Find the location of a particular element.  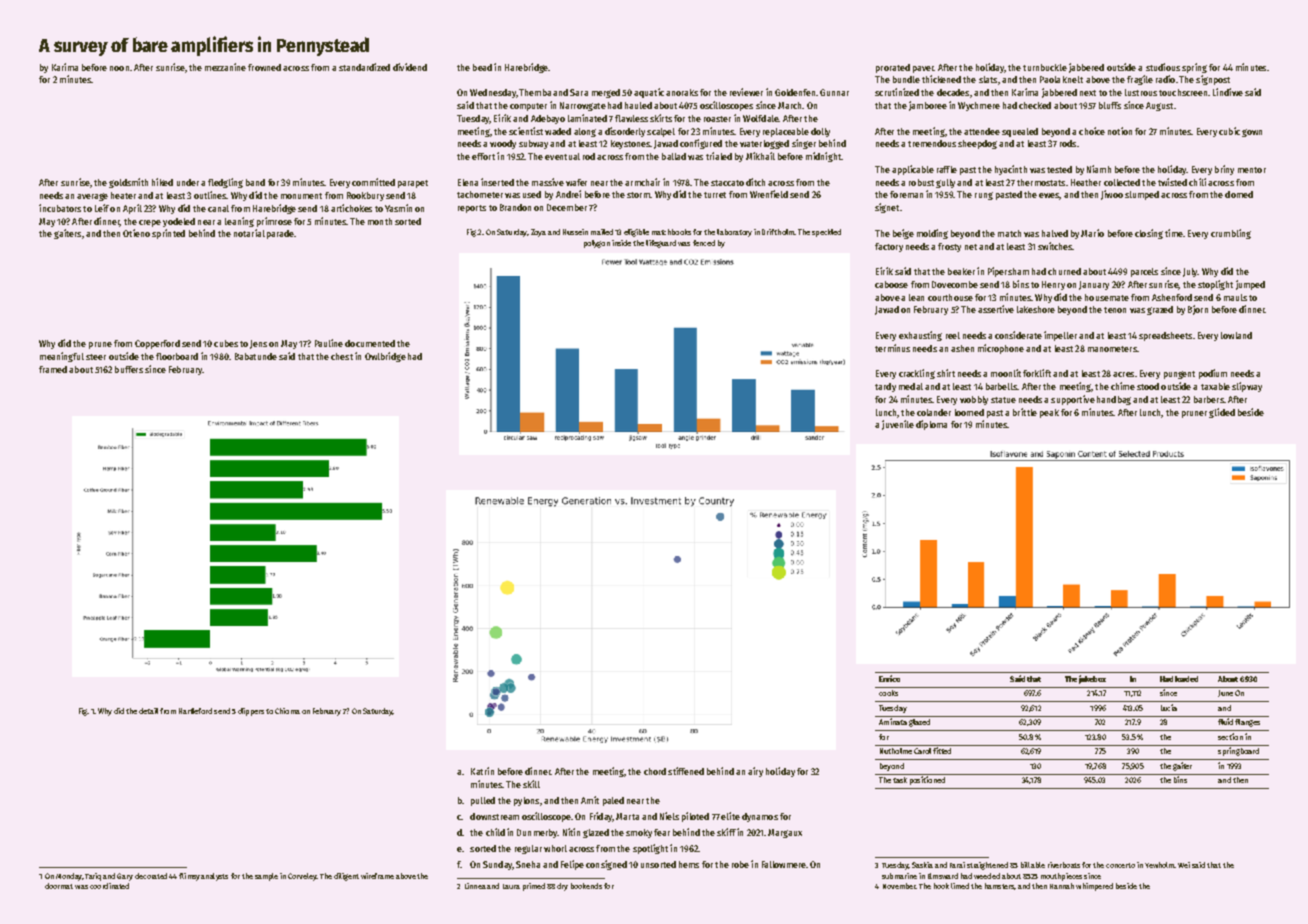

glided is located at coordinates (1222, 413).
